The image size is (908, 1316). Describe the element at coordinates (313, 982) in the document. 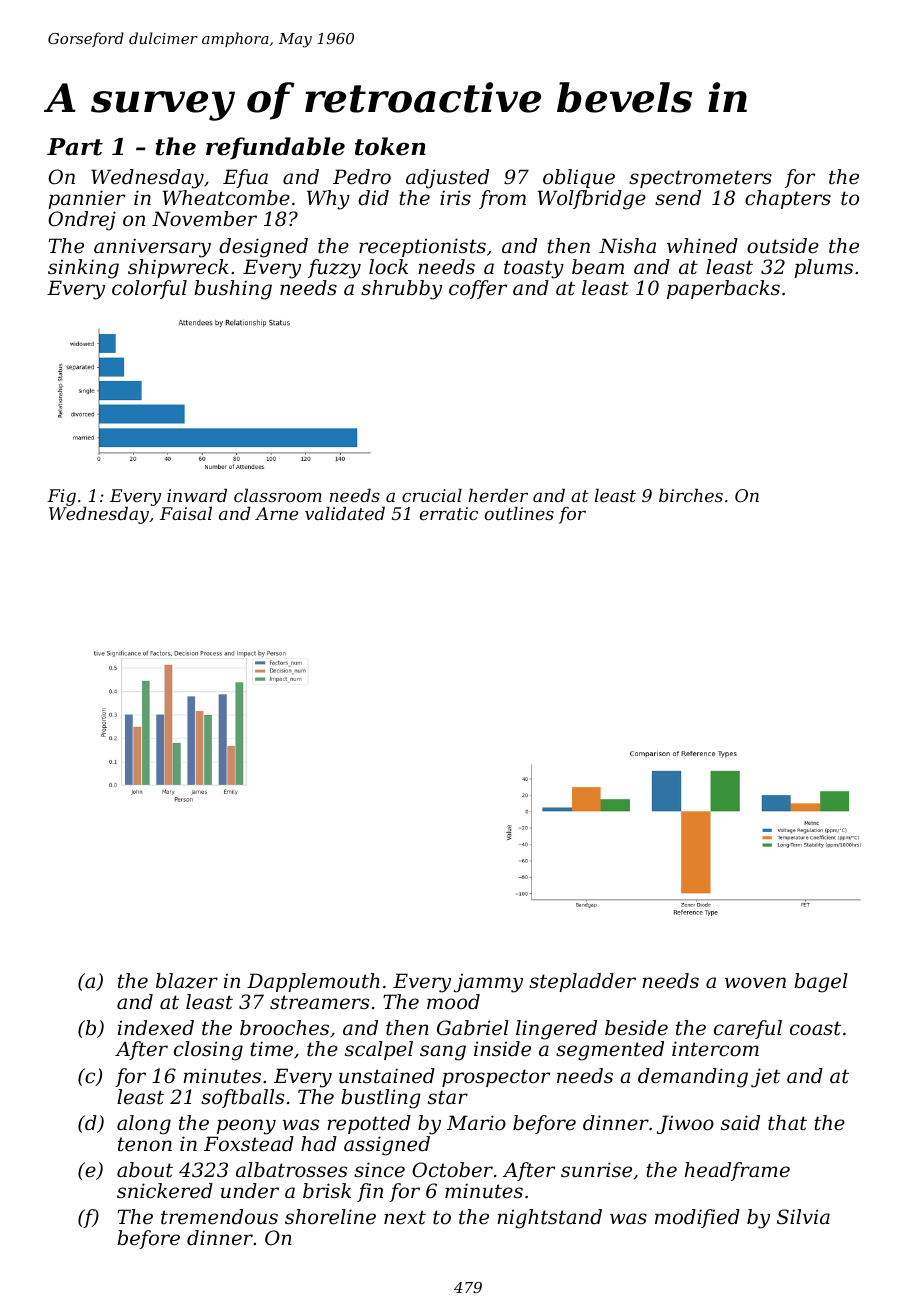

I see `Dapplemouth` at that location.
